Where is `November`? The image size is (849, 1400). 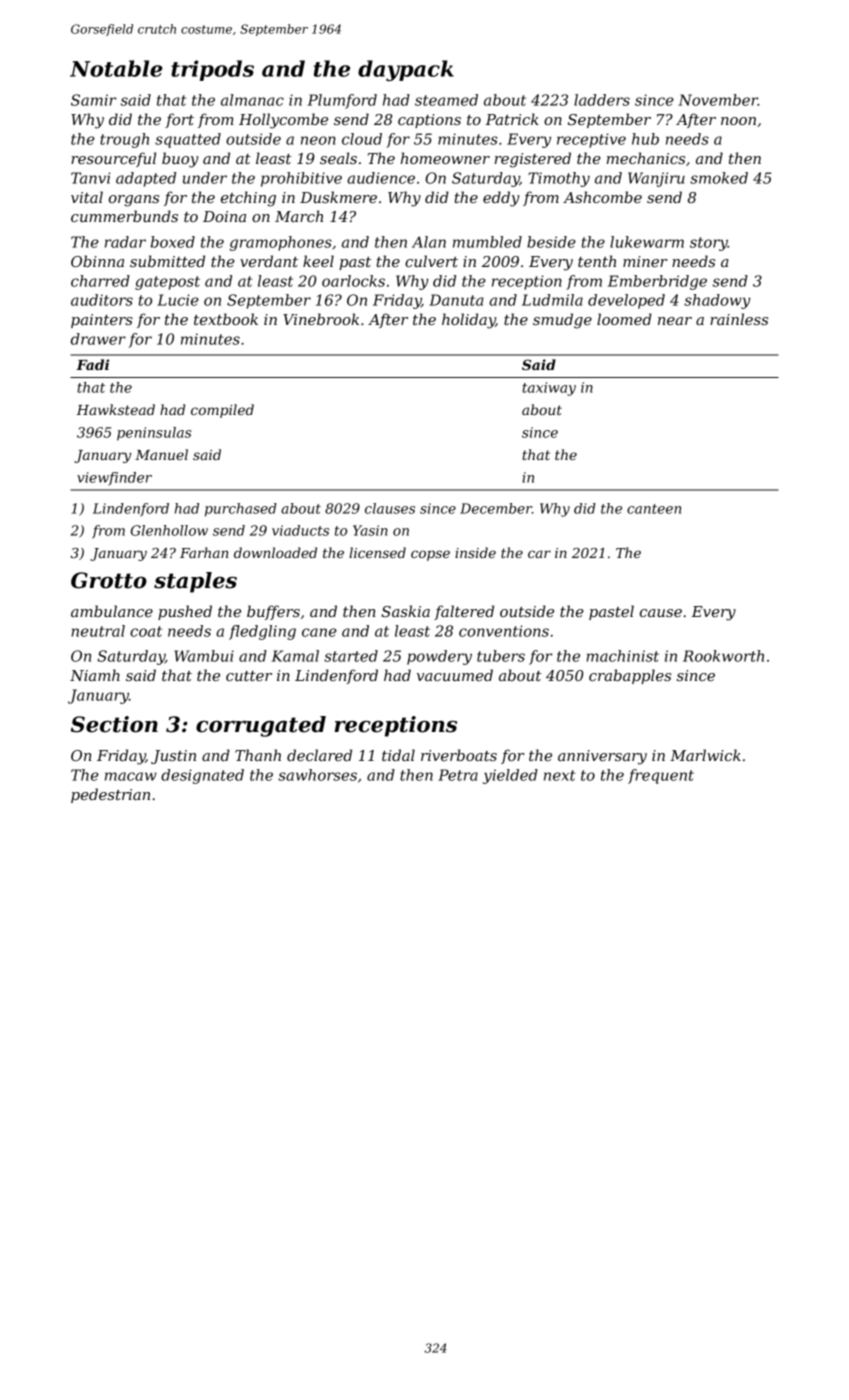 November is located at coordinates (718, 100).
